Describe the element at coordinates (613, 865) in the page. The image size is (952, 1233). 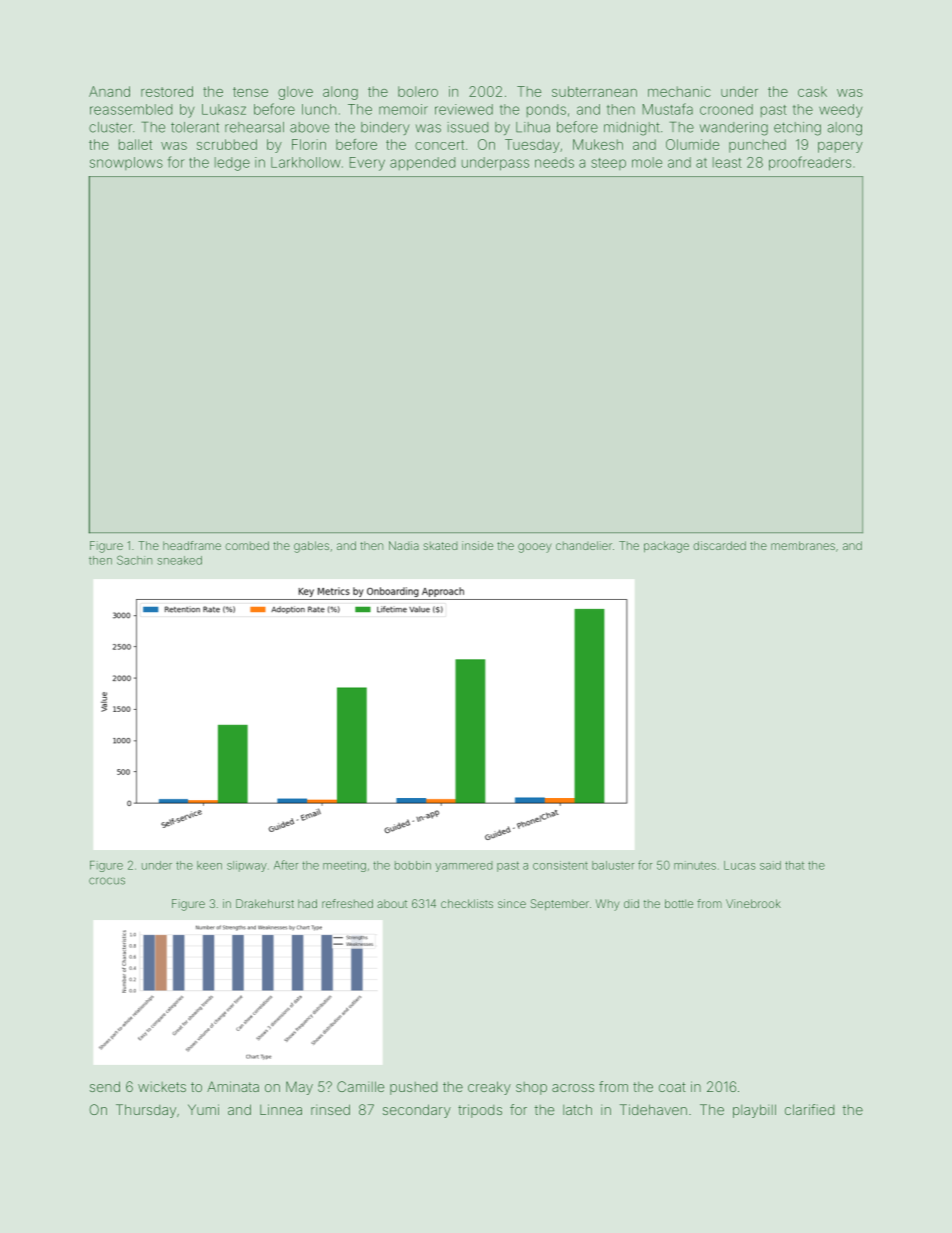
I see `baluster` at that location.
